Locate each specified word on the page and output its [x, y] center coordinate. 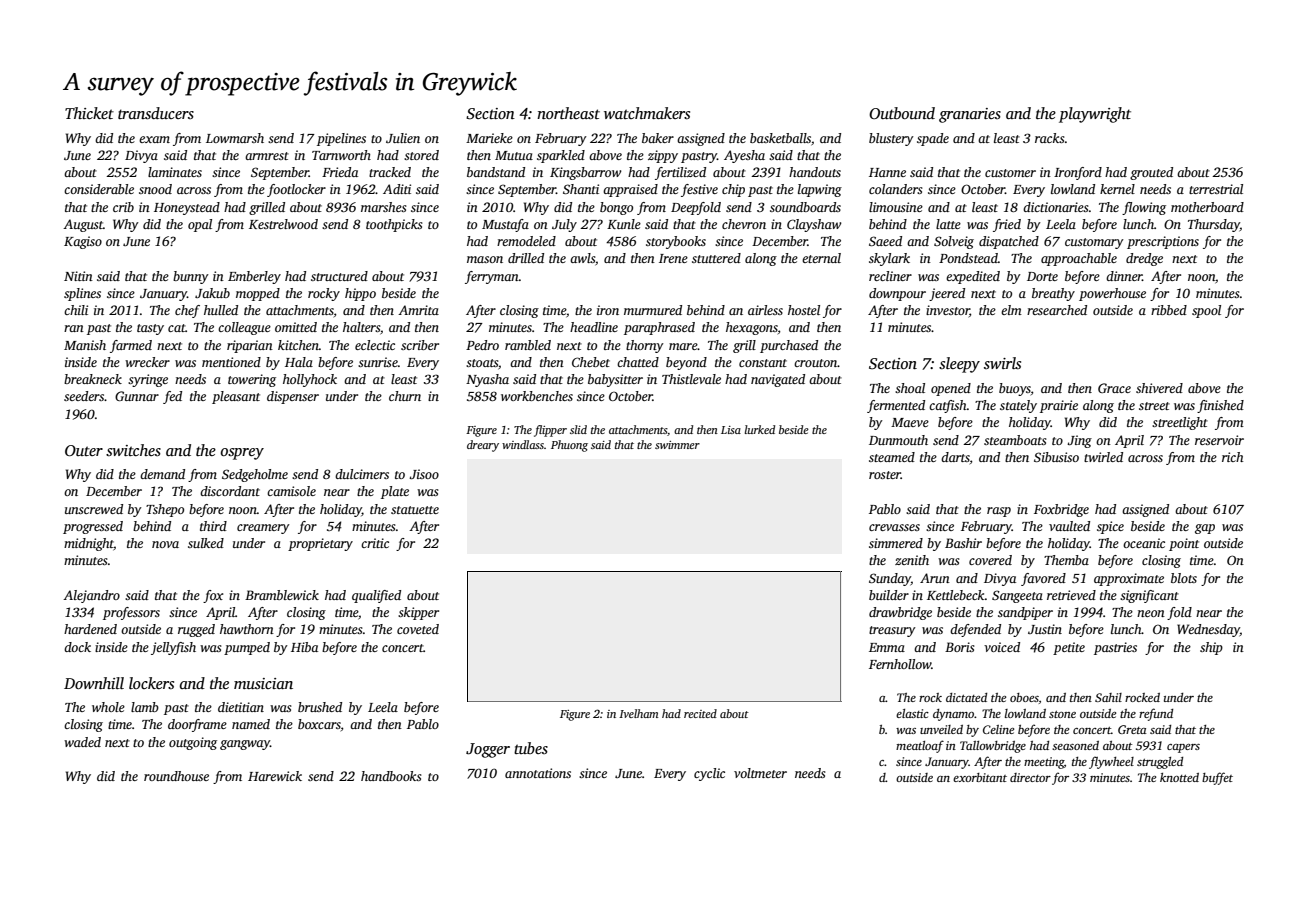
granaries [970, 115]
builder [889, 595]
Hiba [304, 647]
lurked [760, 429]
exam [154, 139]
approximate [1129, 579]
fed [172, 397]
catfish [948, 406]
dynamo [954, 715]
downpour [897, 294]
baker [658, 138]
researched [1057, 310]
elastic [912, 713]
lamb [145, 707]
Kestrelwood [283, 224]
